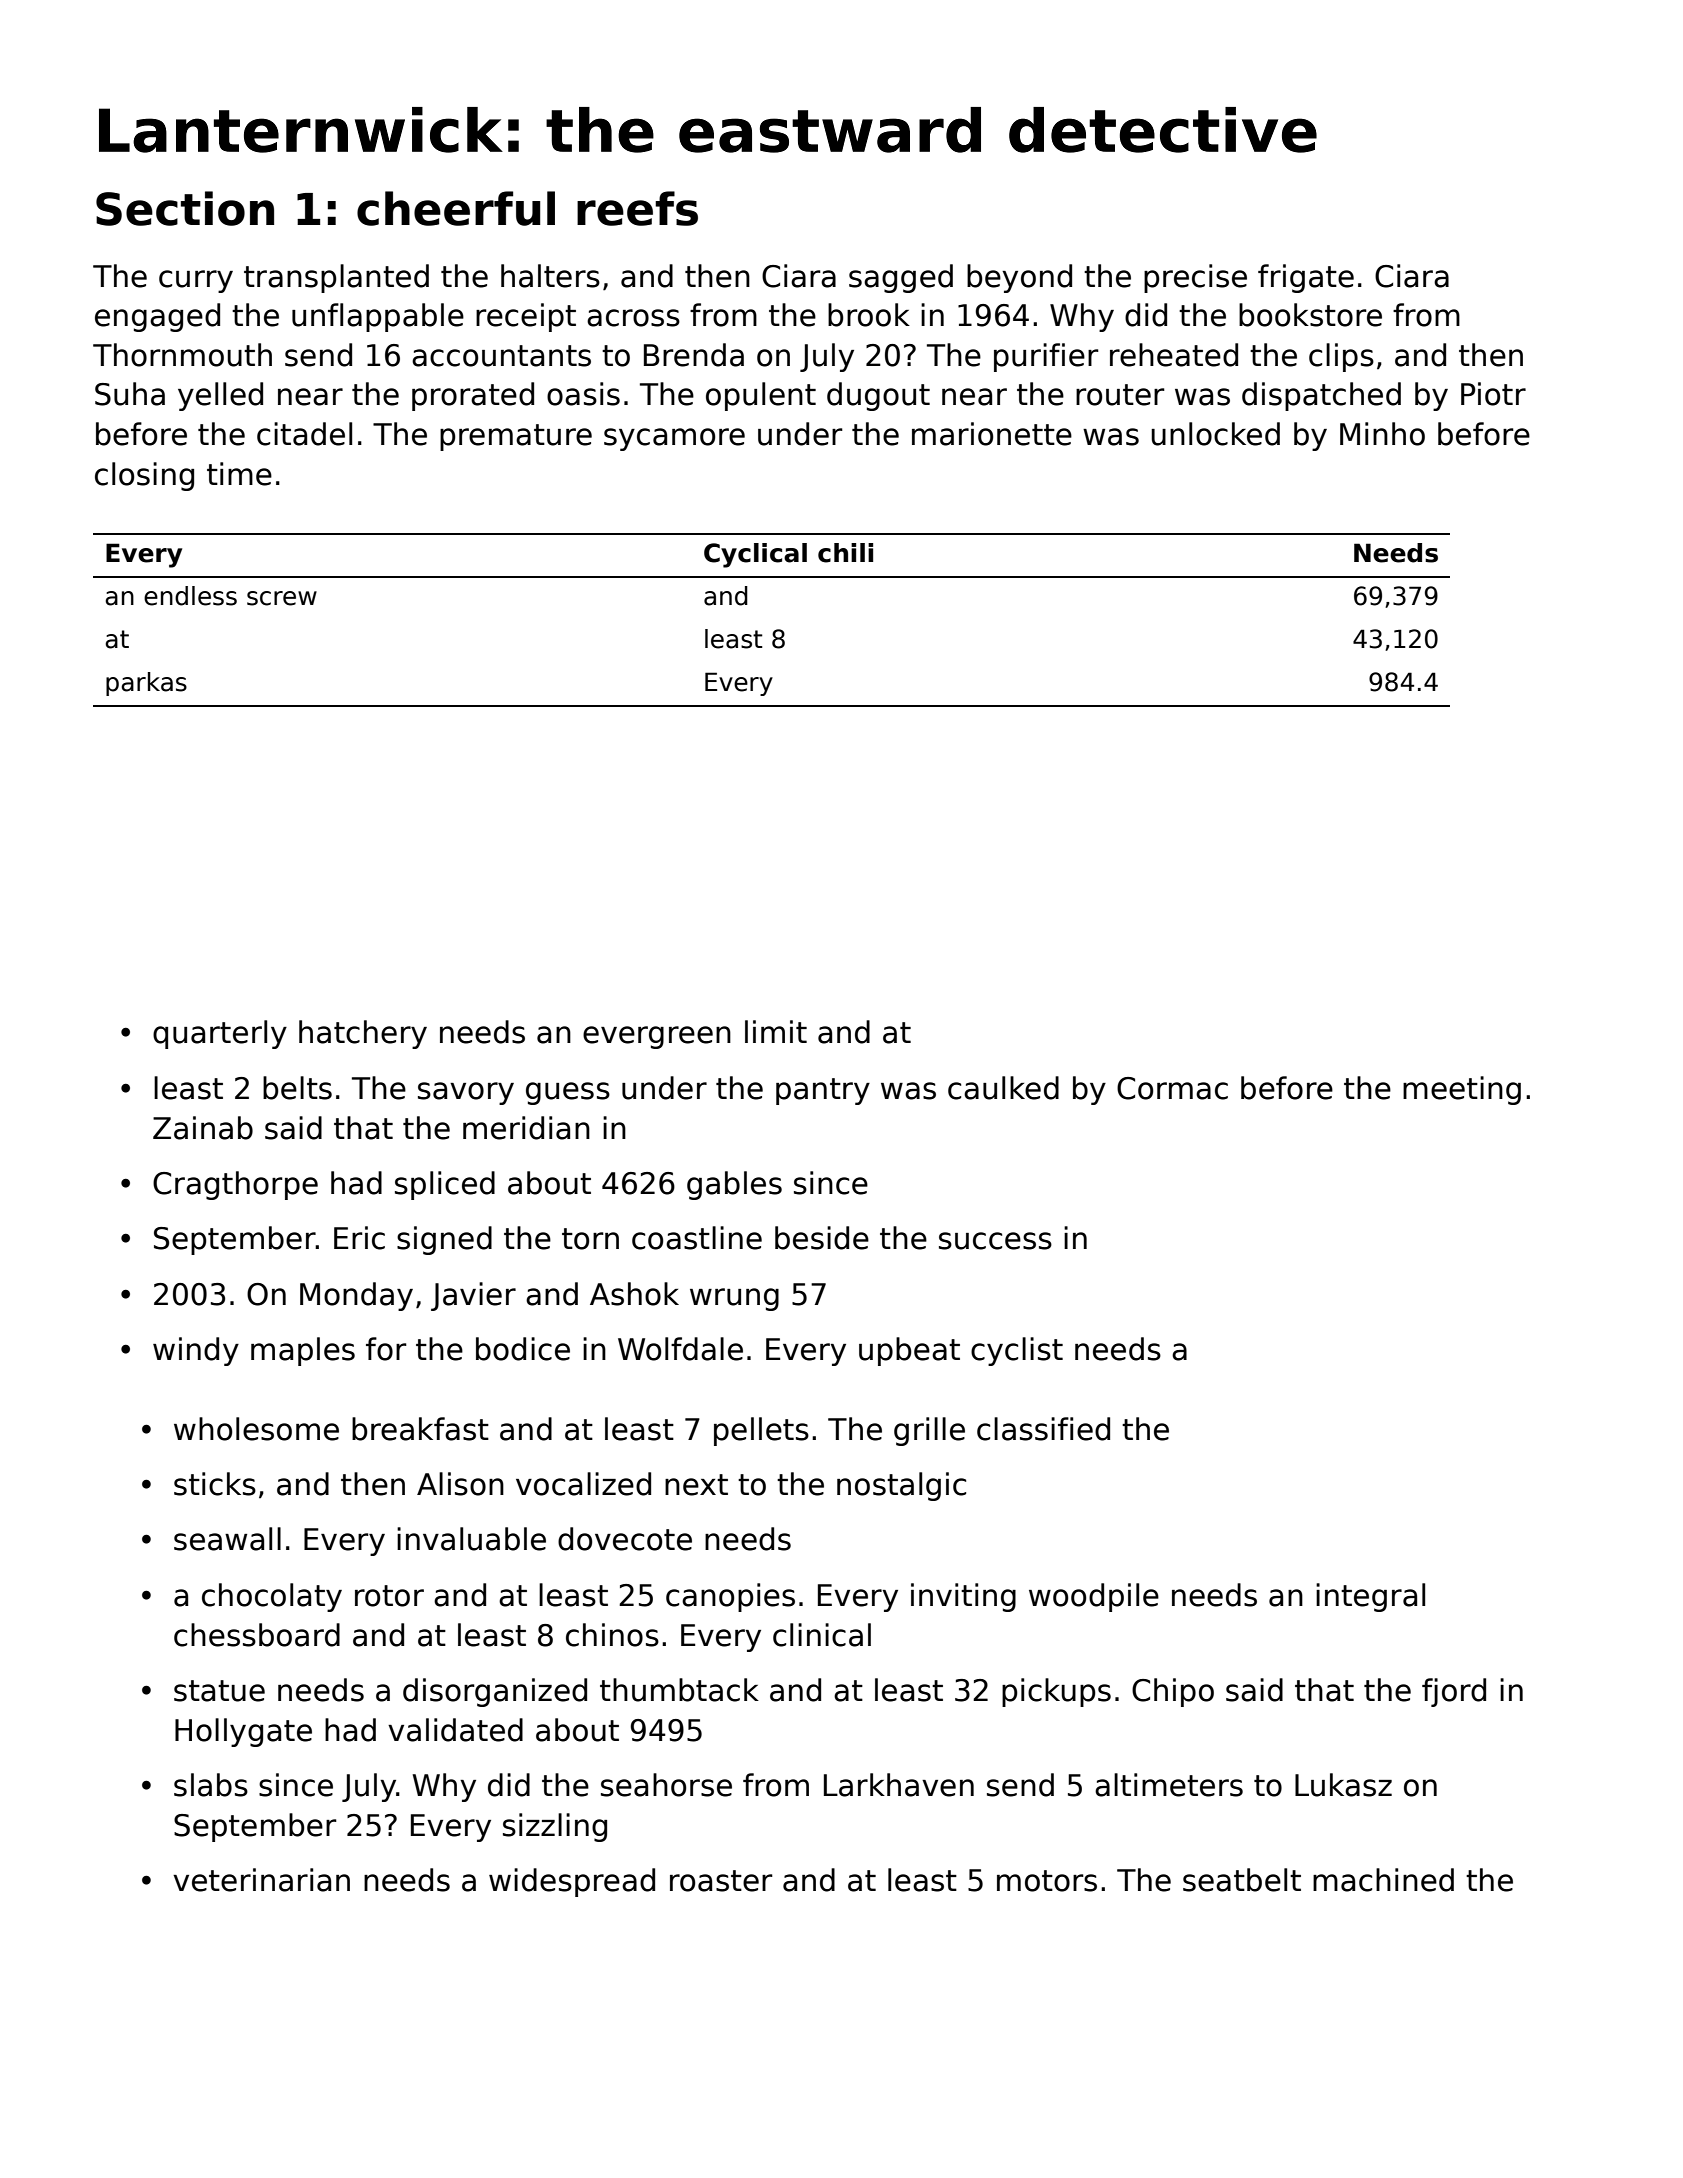  I want to click on seawall, so click(227, 1539).
